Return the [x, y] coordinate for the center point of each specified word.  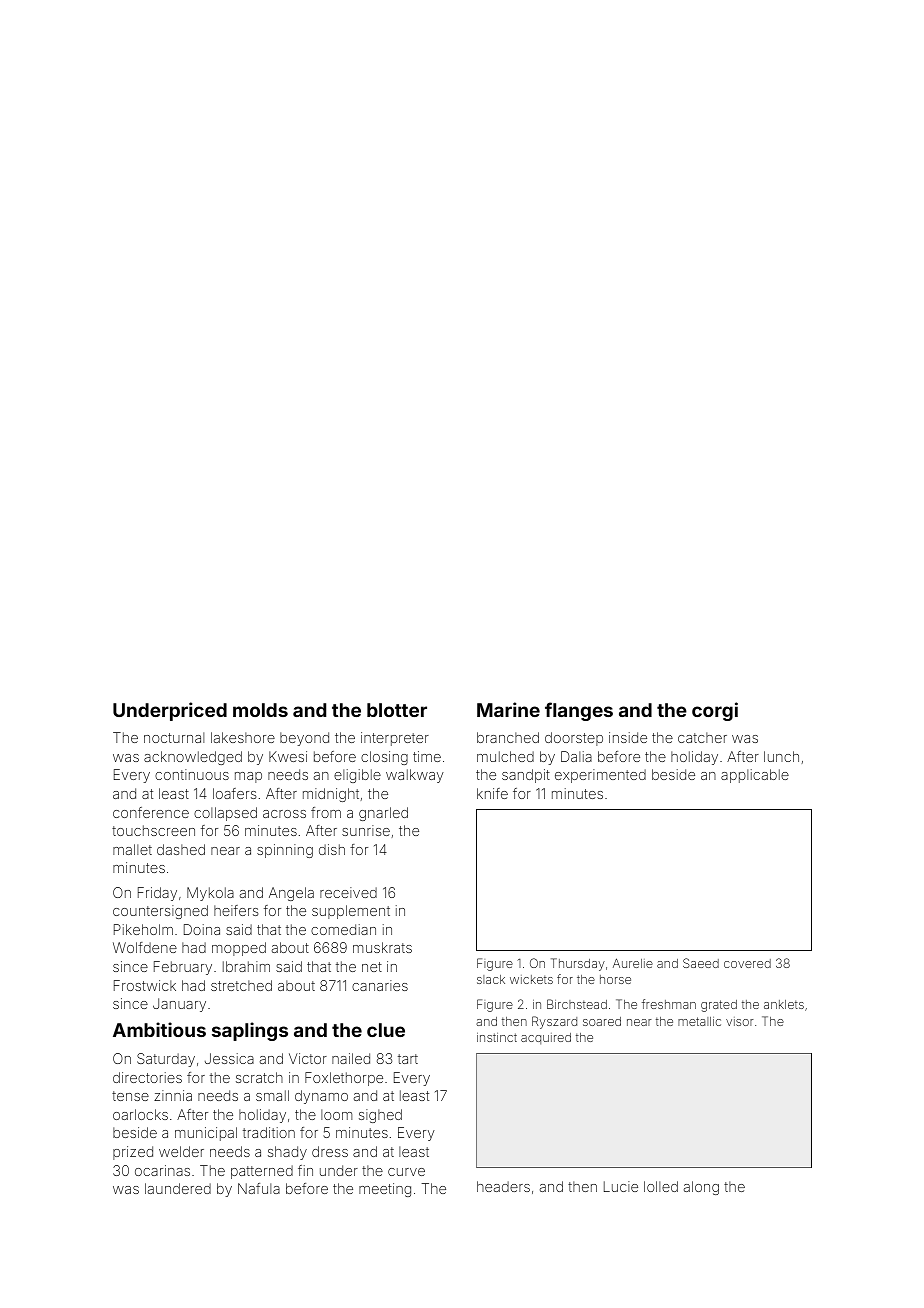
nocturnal [174, 737]
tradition [269, 1132]
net [372, 967]
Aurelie [633, 963]
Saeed [701, 963]
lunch [781, 756]
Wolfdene [145, 947]
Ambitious [159, 1029]
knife [492, 793]
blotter [397, 710]
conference [151, 812]
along [701, 1188]
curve [406, 1172]
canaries [380, 985]
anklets [784, 1004]
